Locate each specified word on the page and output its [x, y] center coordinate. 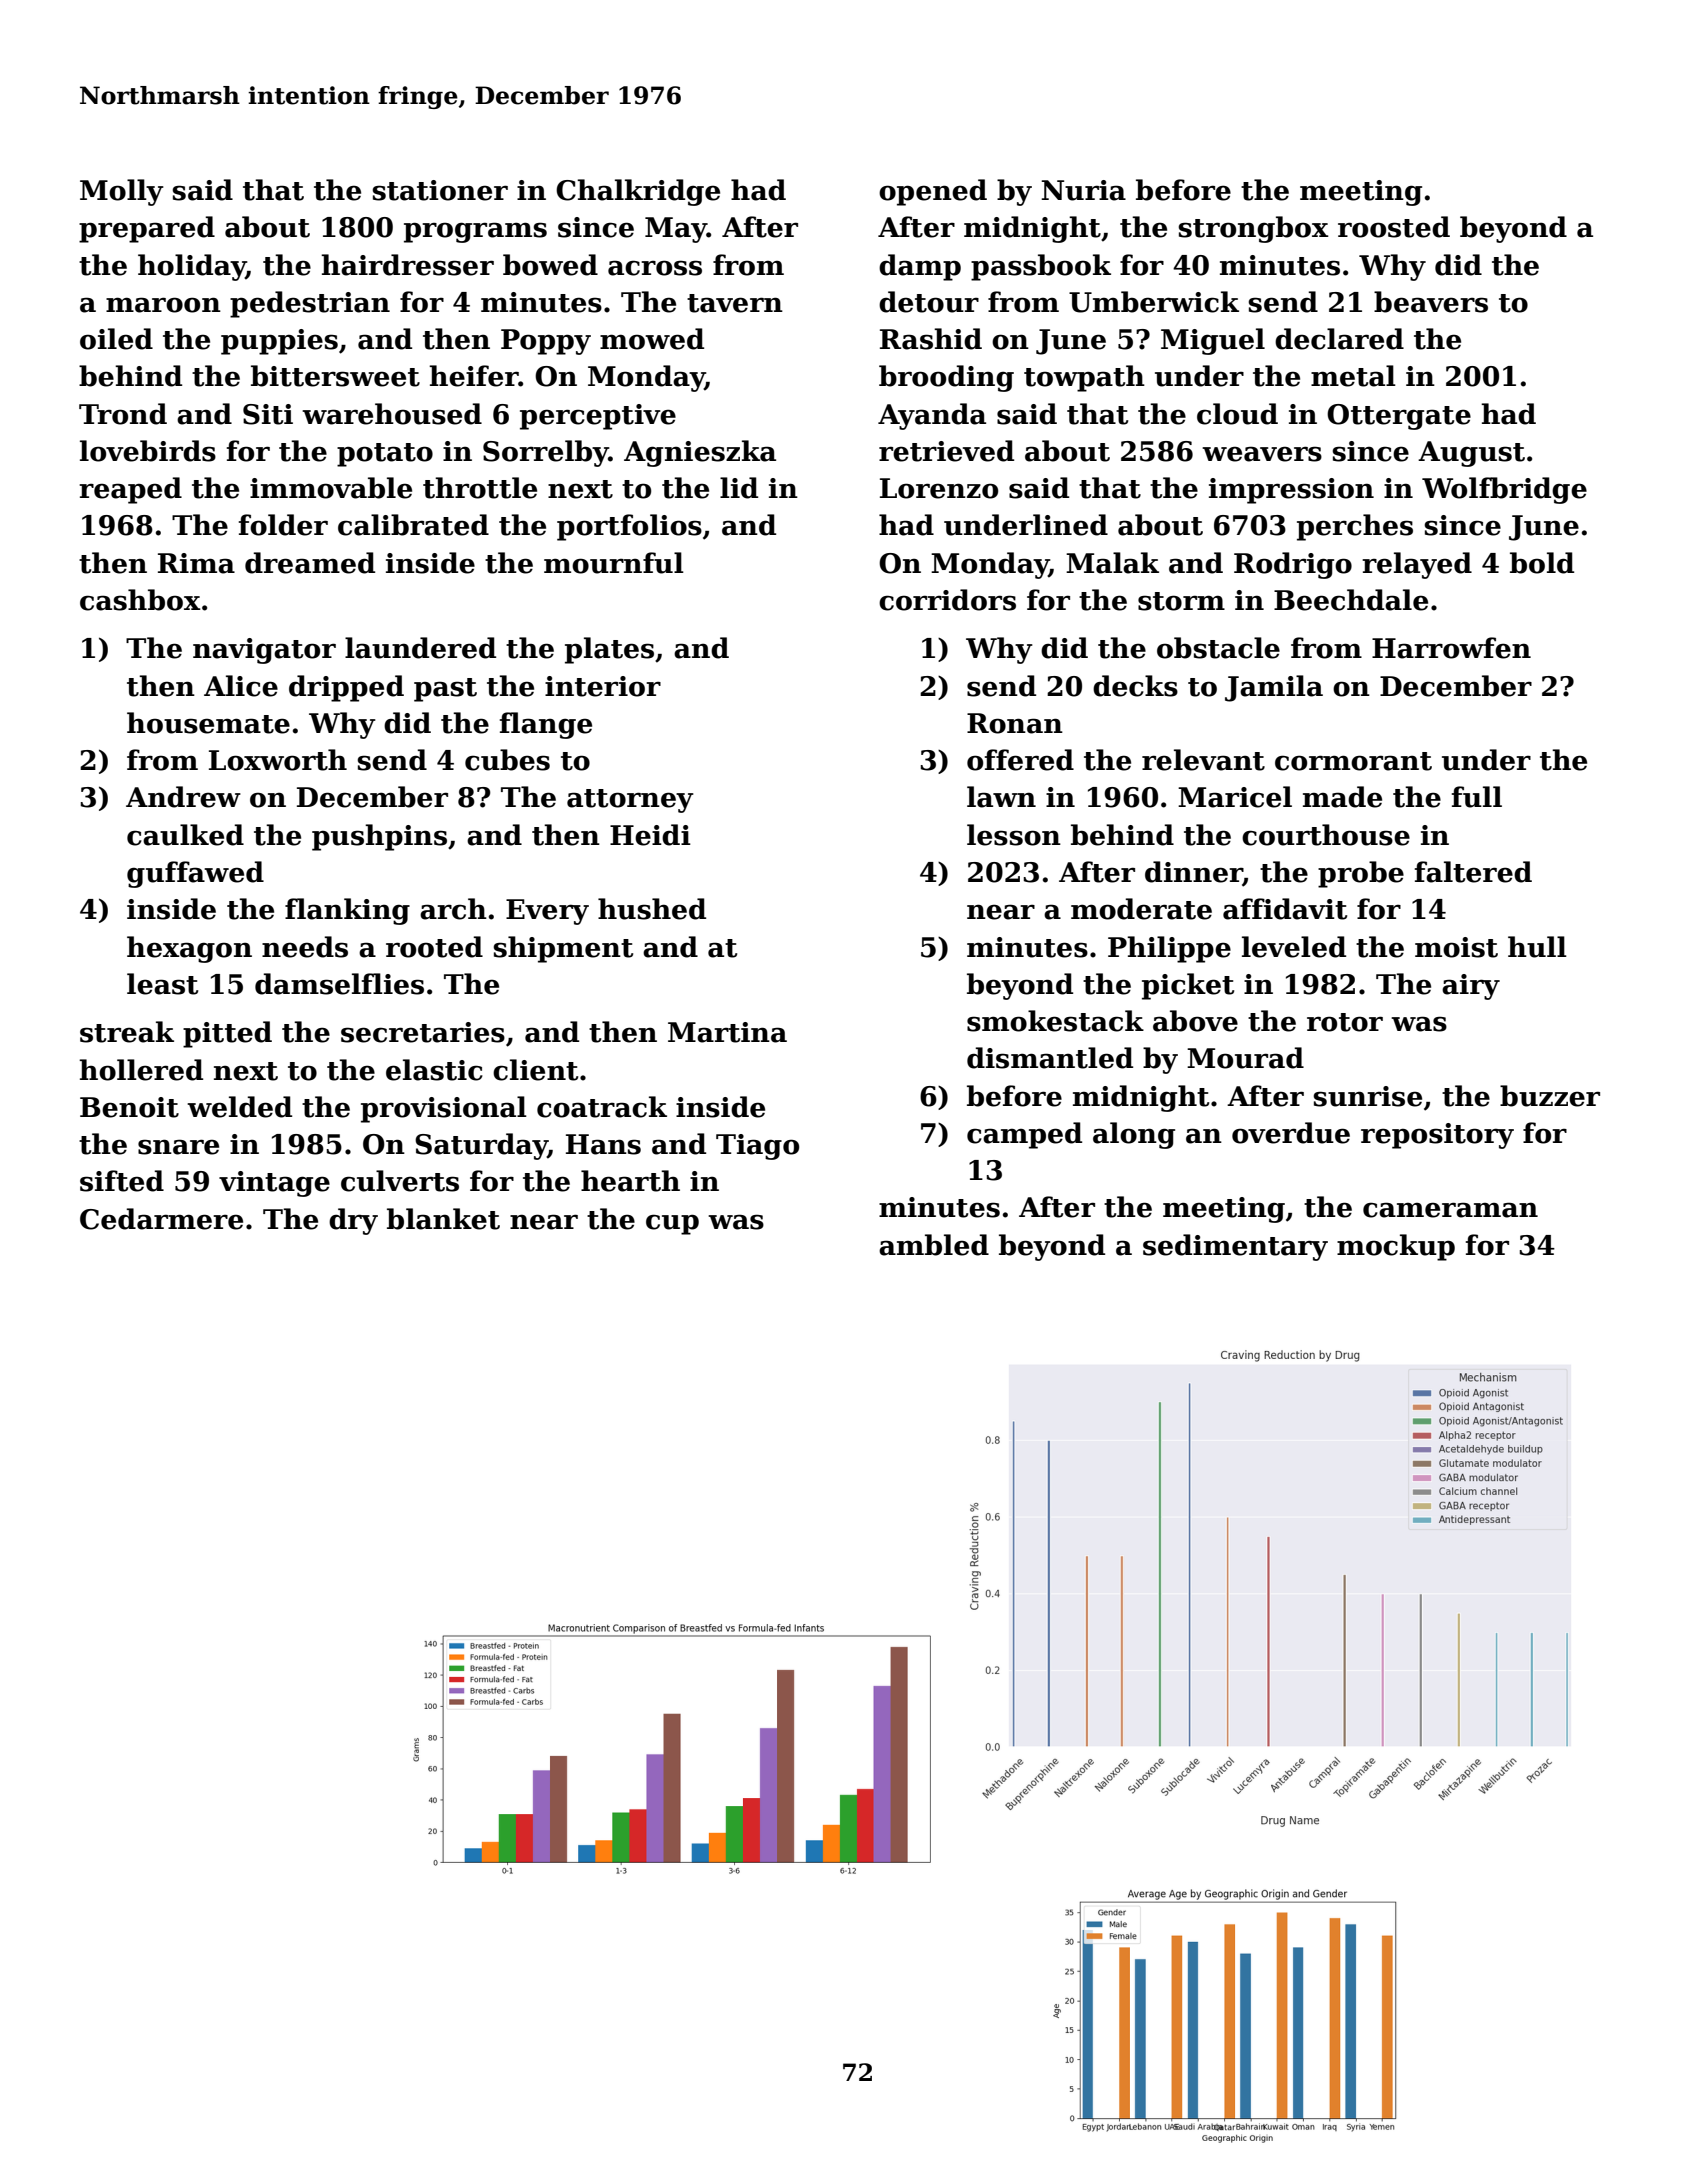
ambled [934, 1245]
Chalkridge [638, 192]
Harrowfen [1451, 648]
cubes [507, 760]
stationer [440, 190]
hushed [652, 909]
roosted [1394, 227]
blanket [443, 1219]
